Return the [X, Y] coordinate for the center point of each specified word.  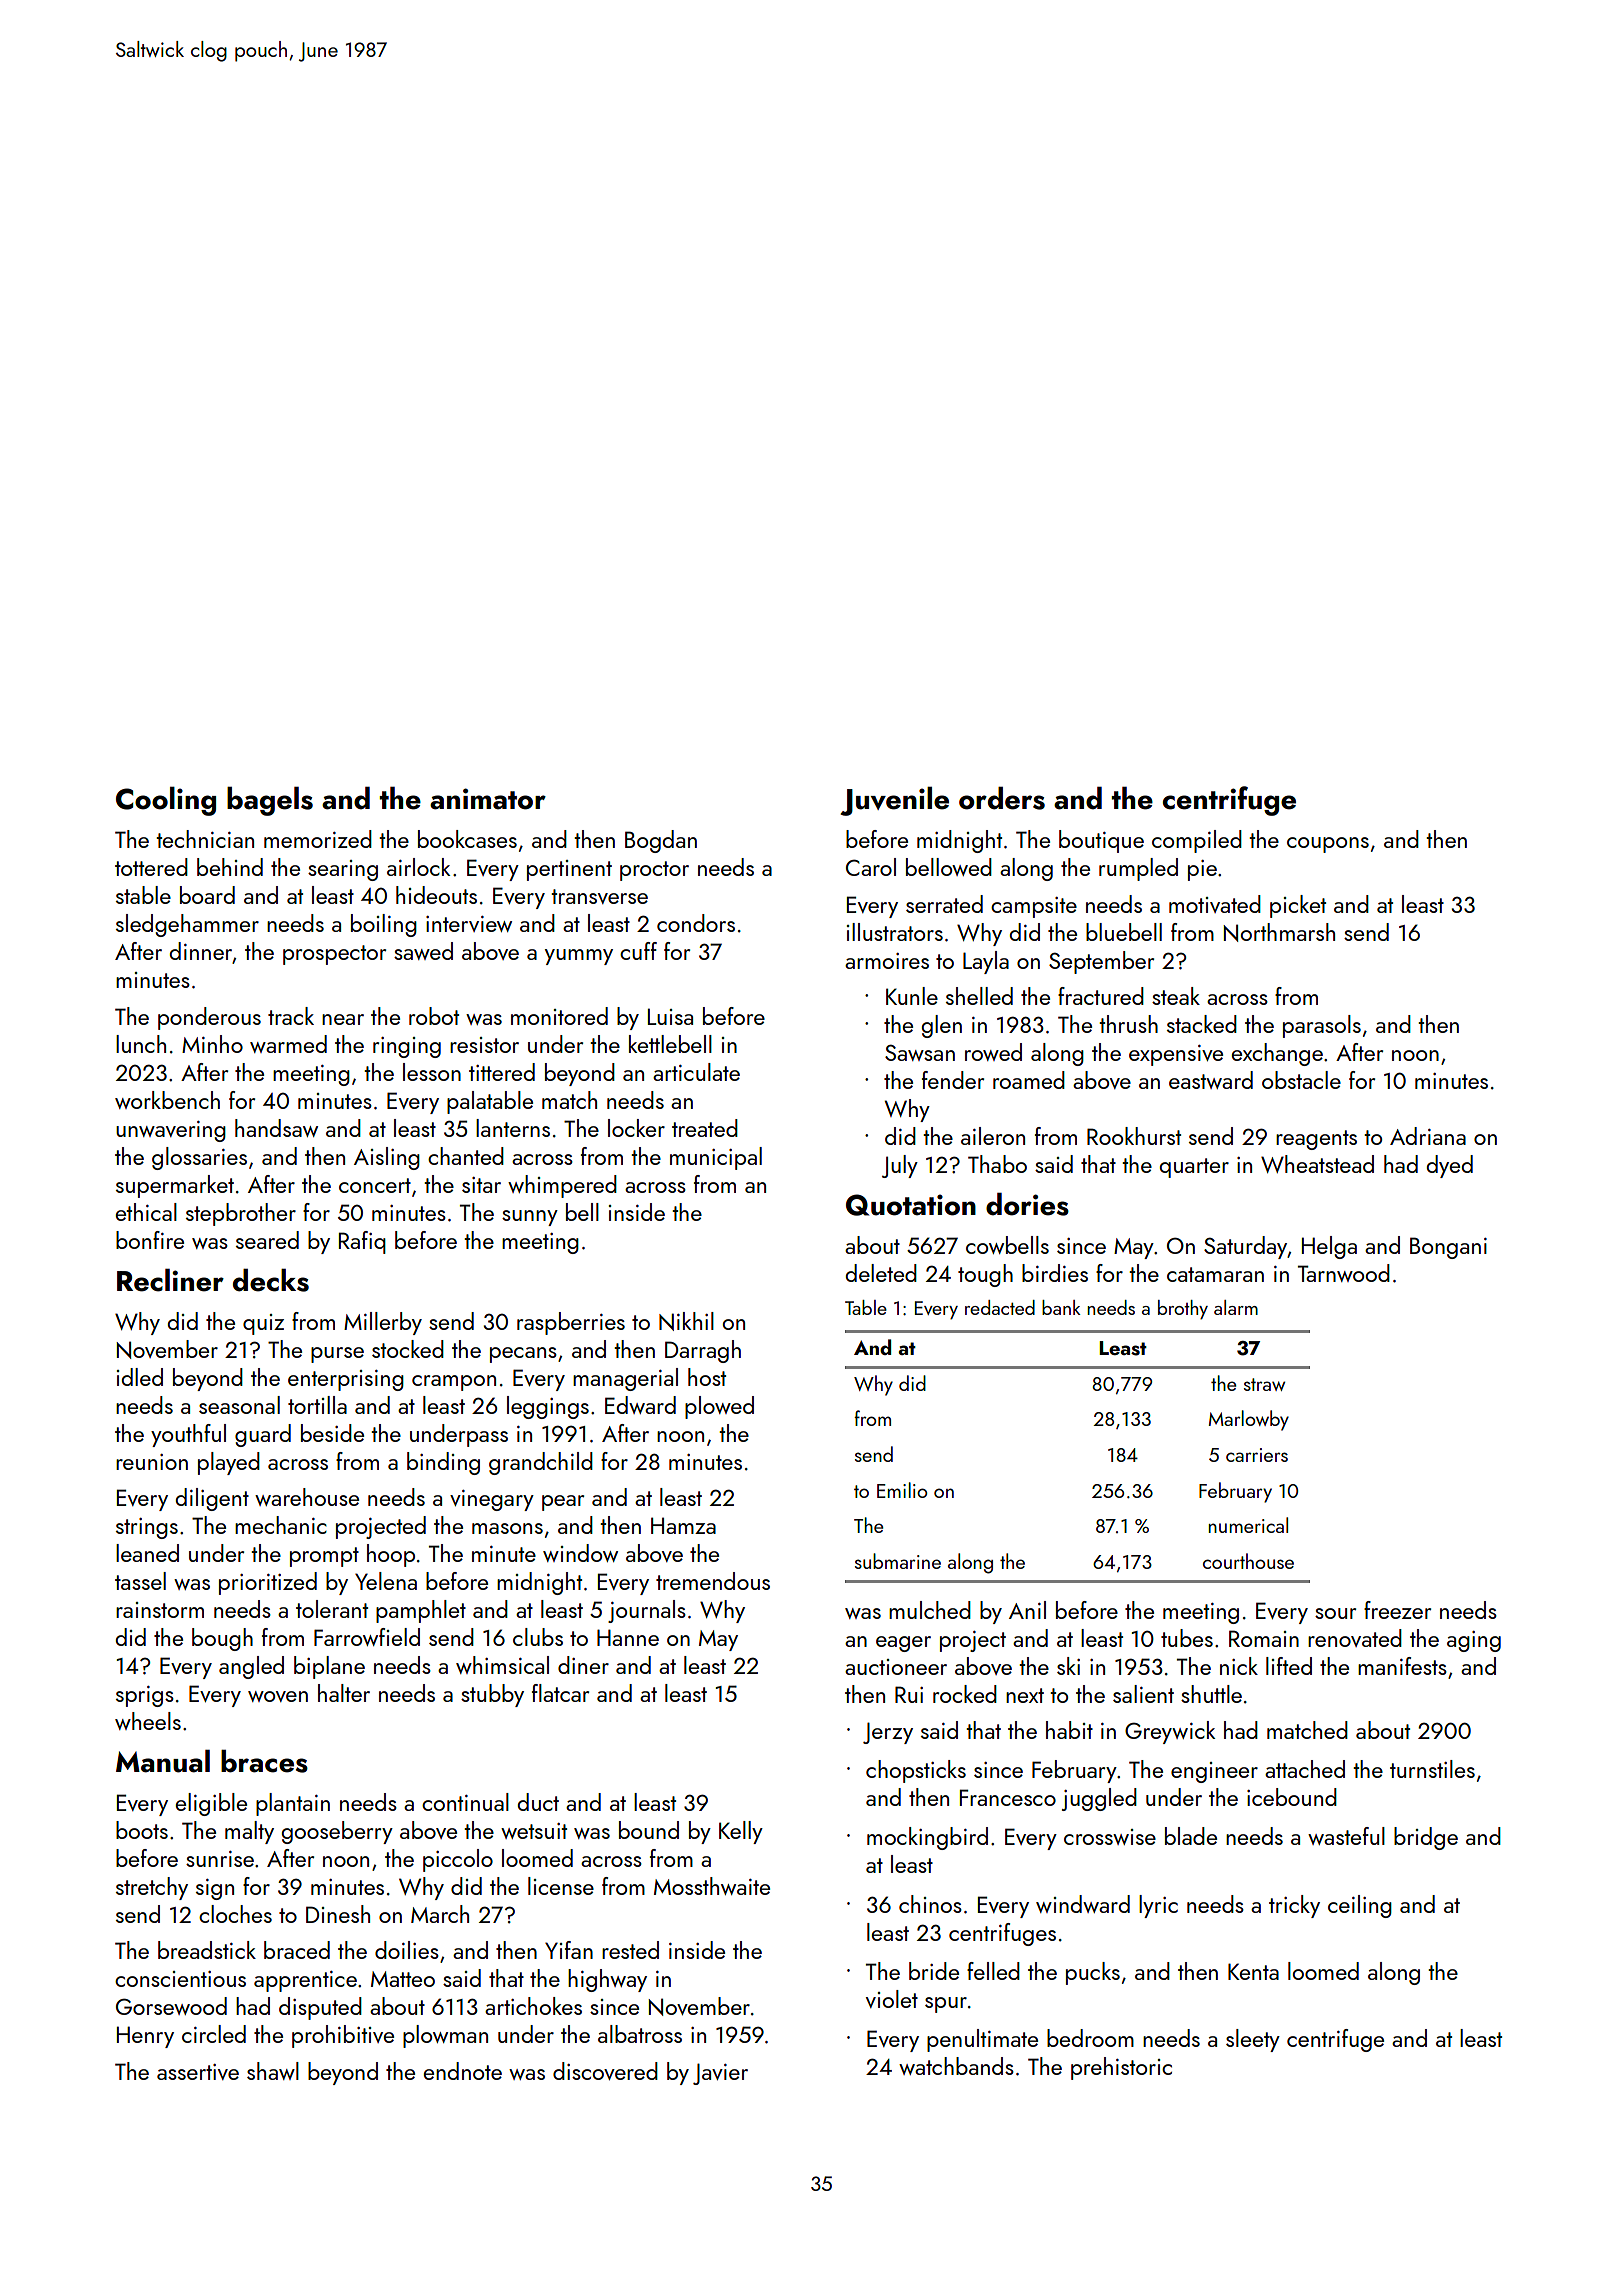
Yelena [386, 1581]
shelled [979, 996]
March [440, 1914]
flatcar [560, 1693]
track [291, 1016]
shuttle [1211, 1694]
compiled [1197, 841]
